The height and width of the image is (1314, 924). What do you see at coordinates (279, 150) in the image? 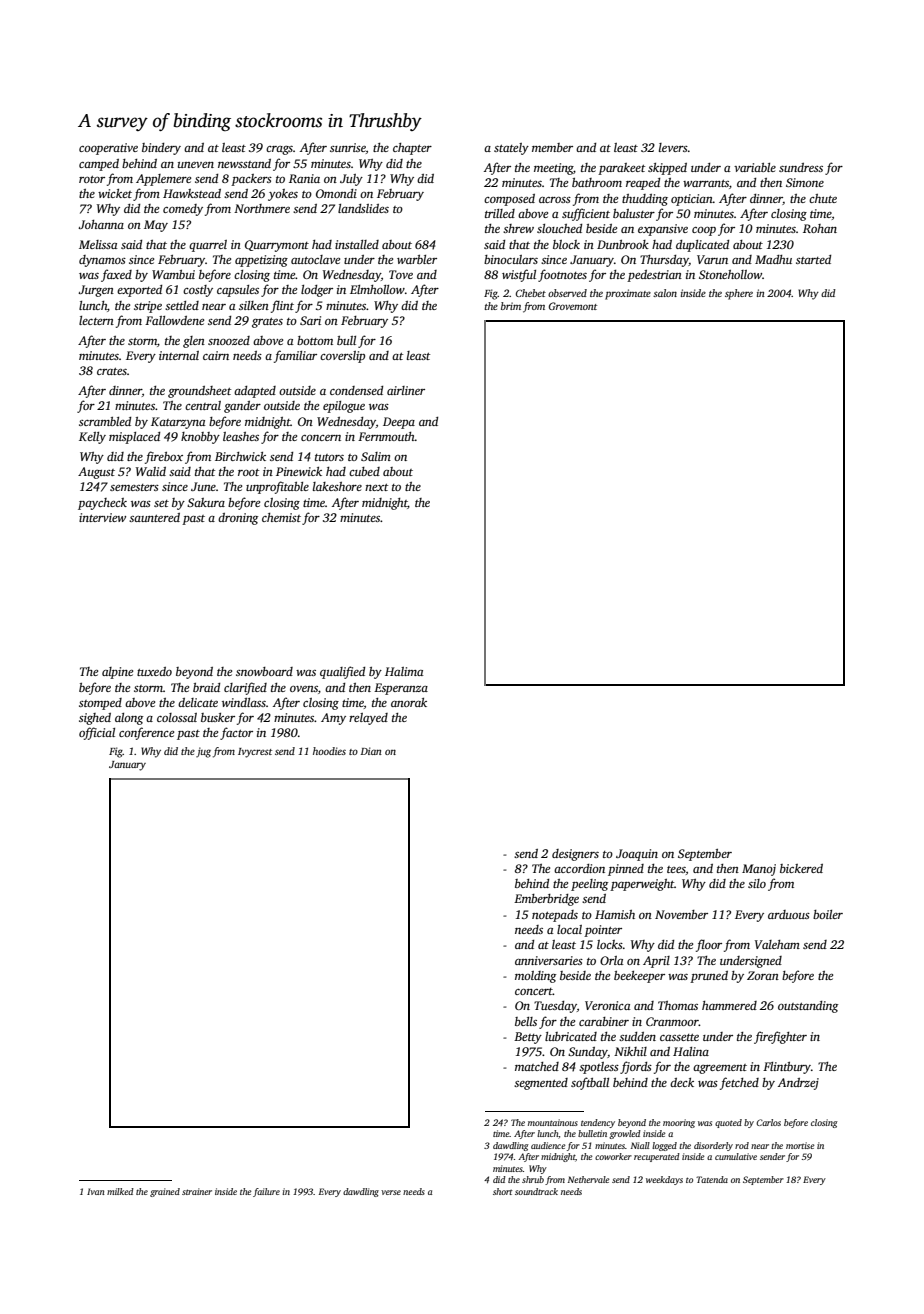
I see `crags` at bounding box center [279, 150].
